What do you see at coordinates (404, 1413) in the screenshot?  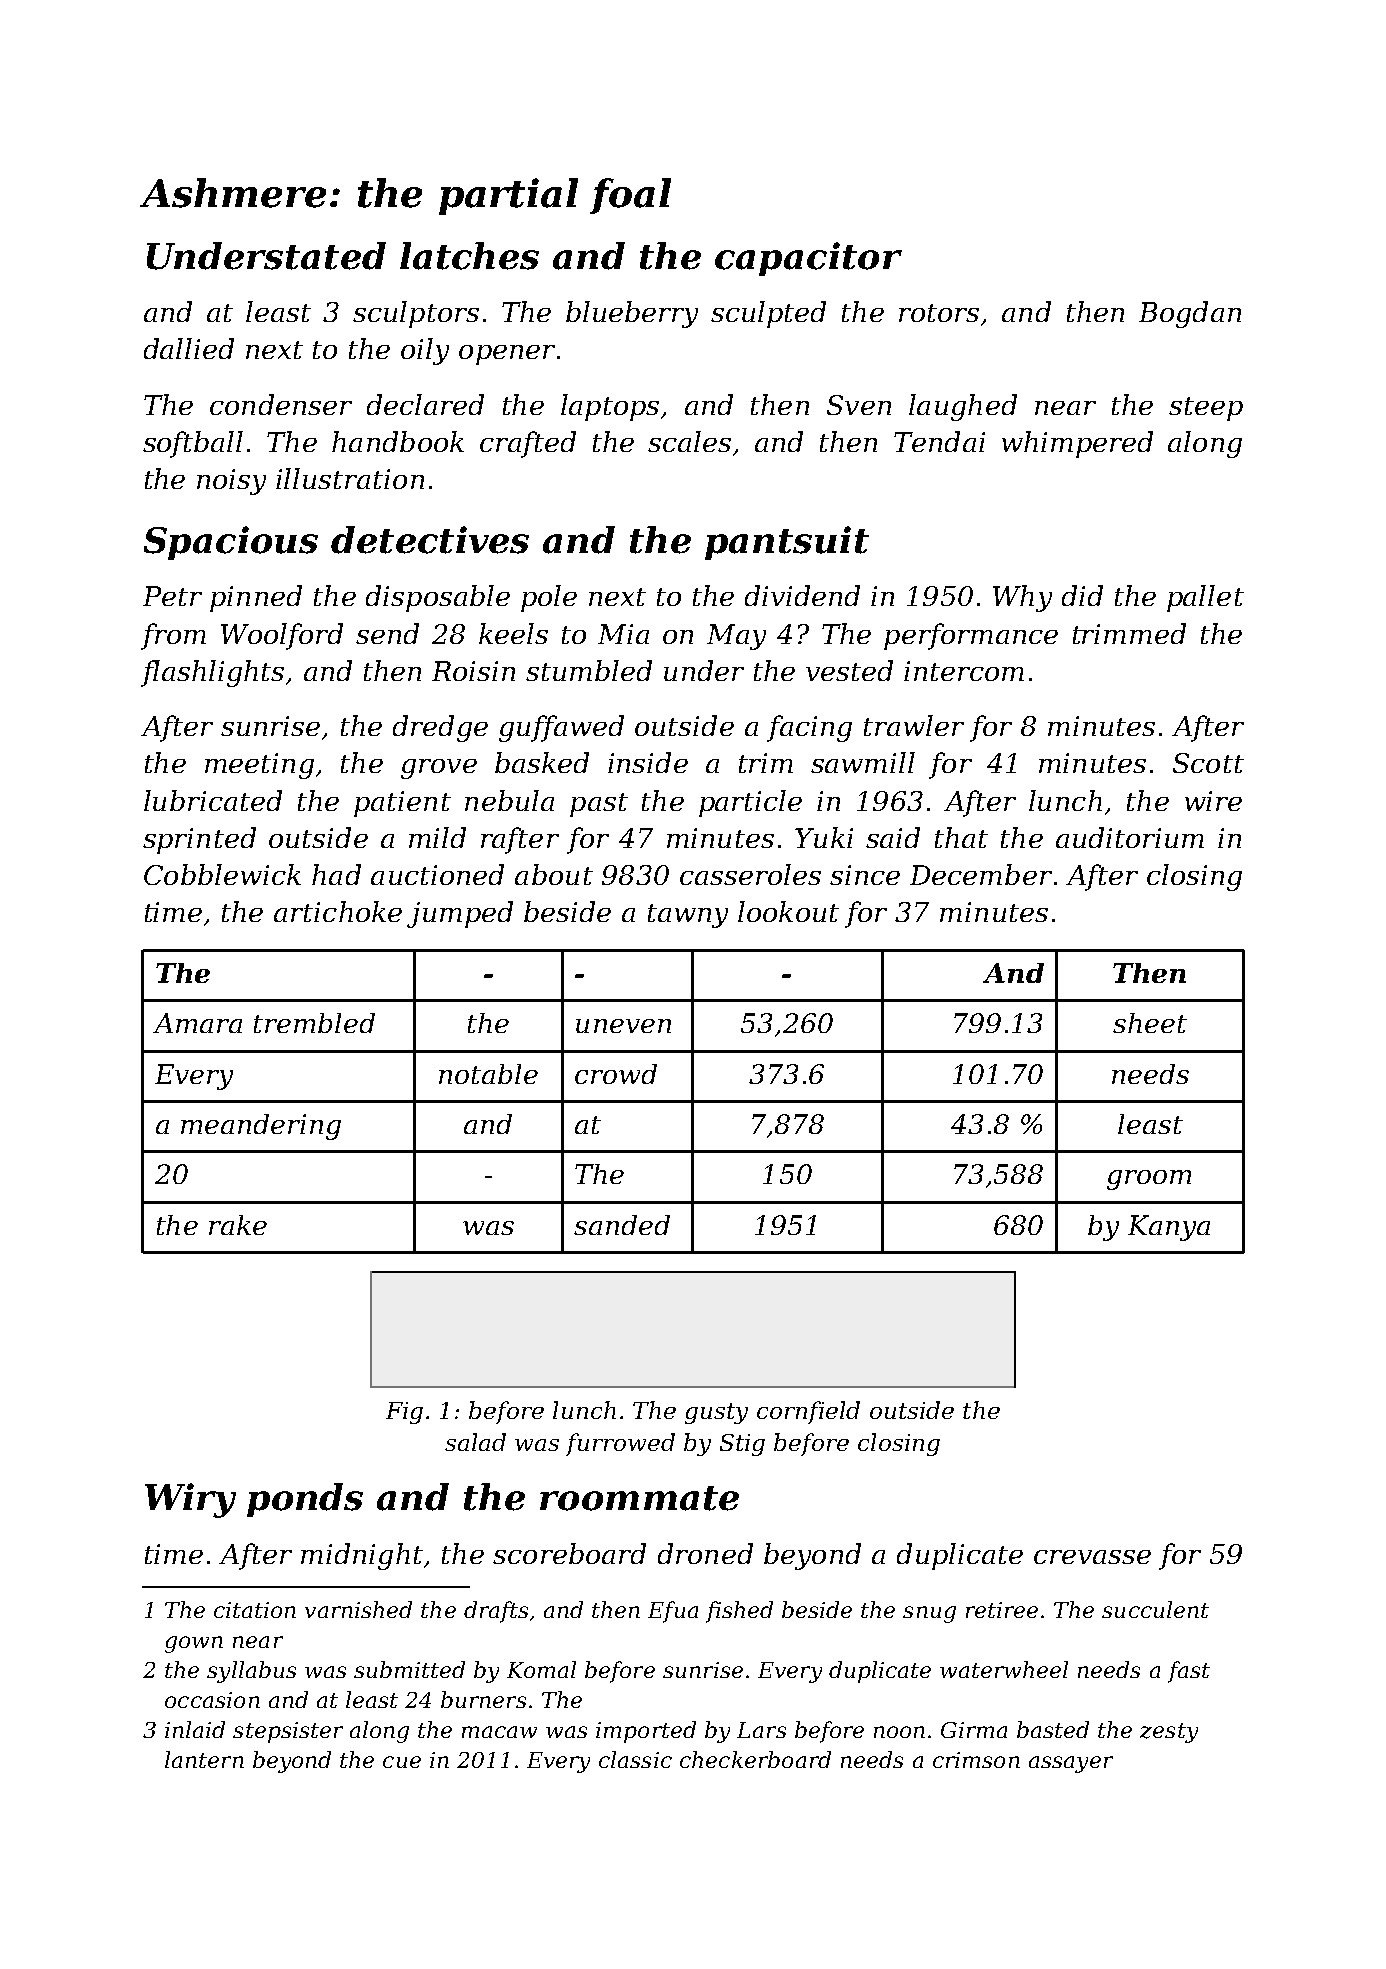 I see `Fig` at bounding box center [404, 1413].
